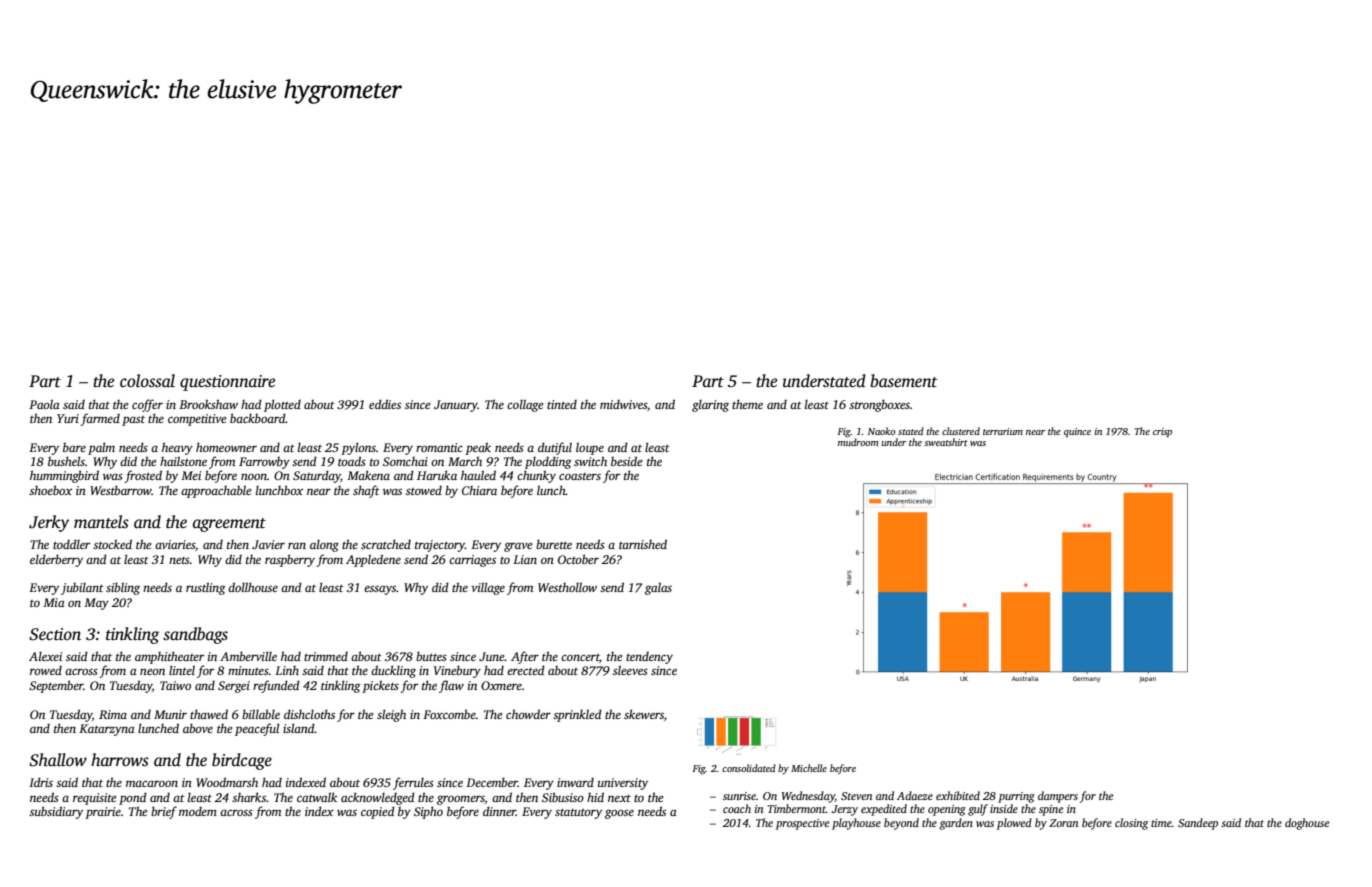  Describe the element at coordinates (358, 448) in the image. I see `pylons` at that location.
